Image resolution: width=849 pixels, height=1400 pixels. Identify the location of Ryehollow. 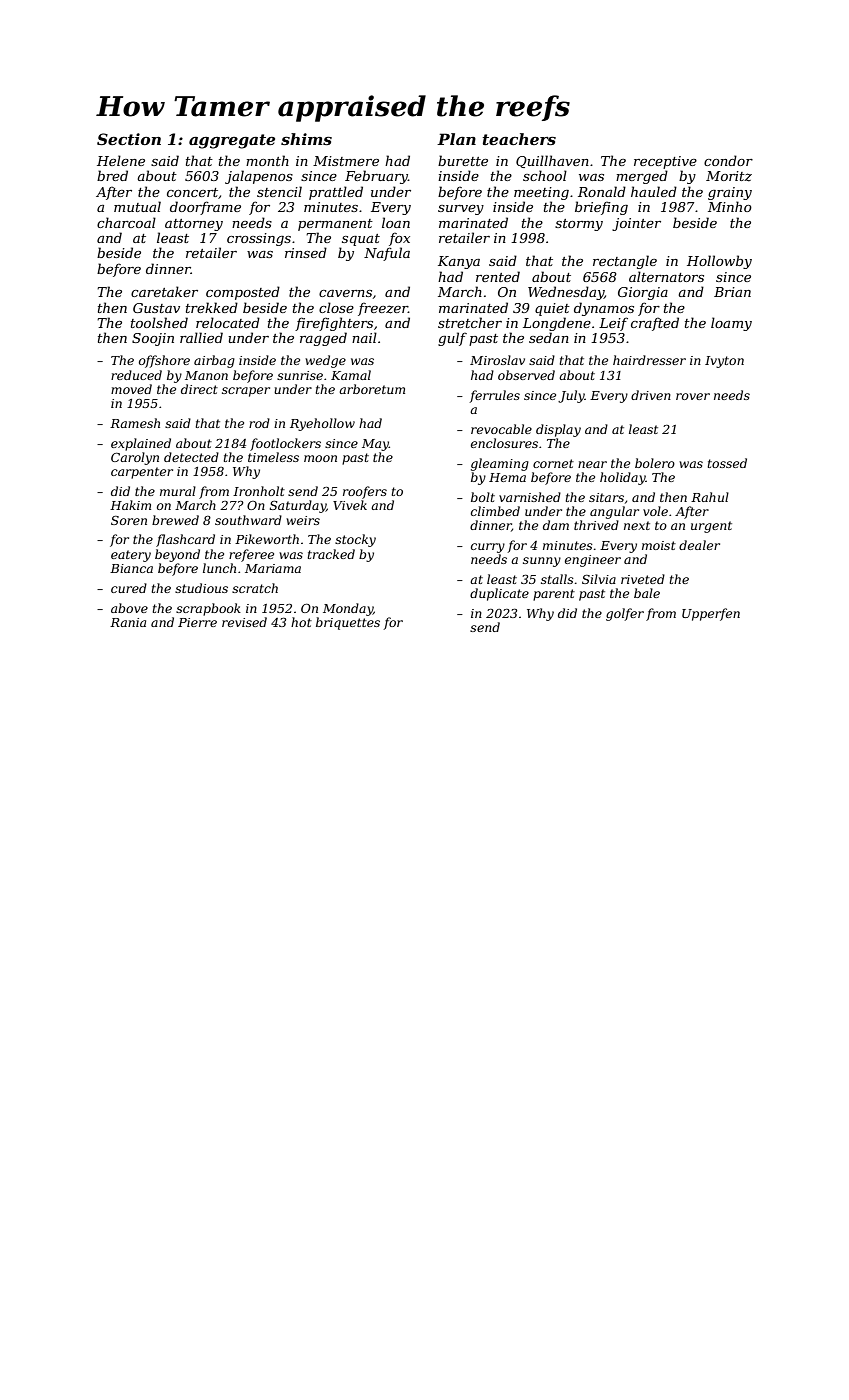
(322, 424).
